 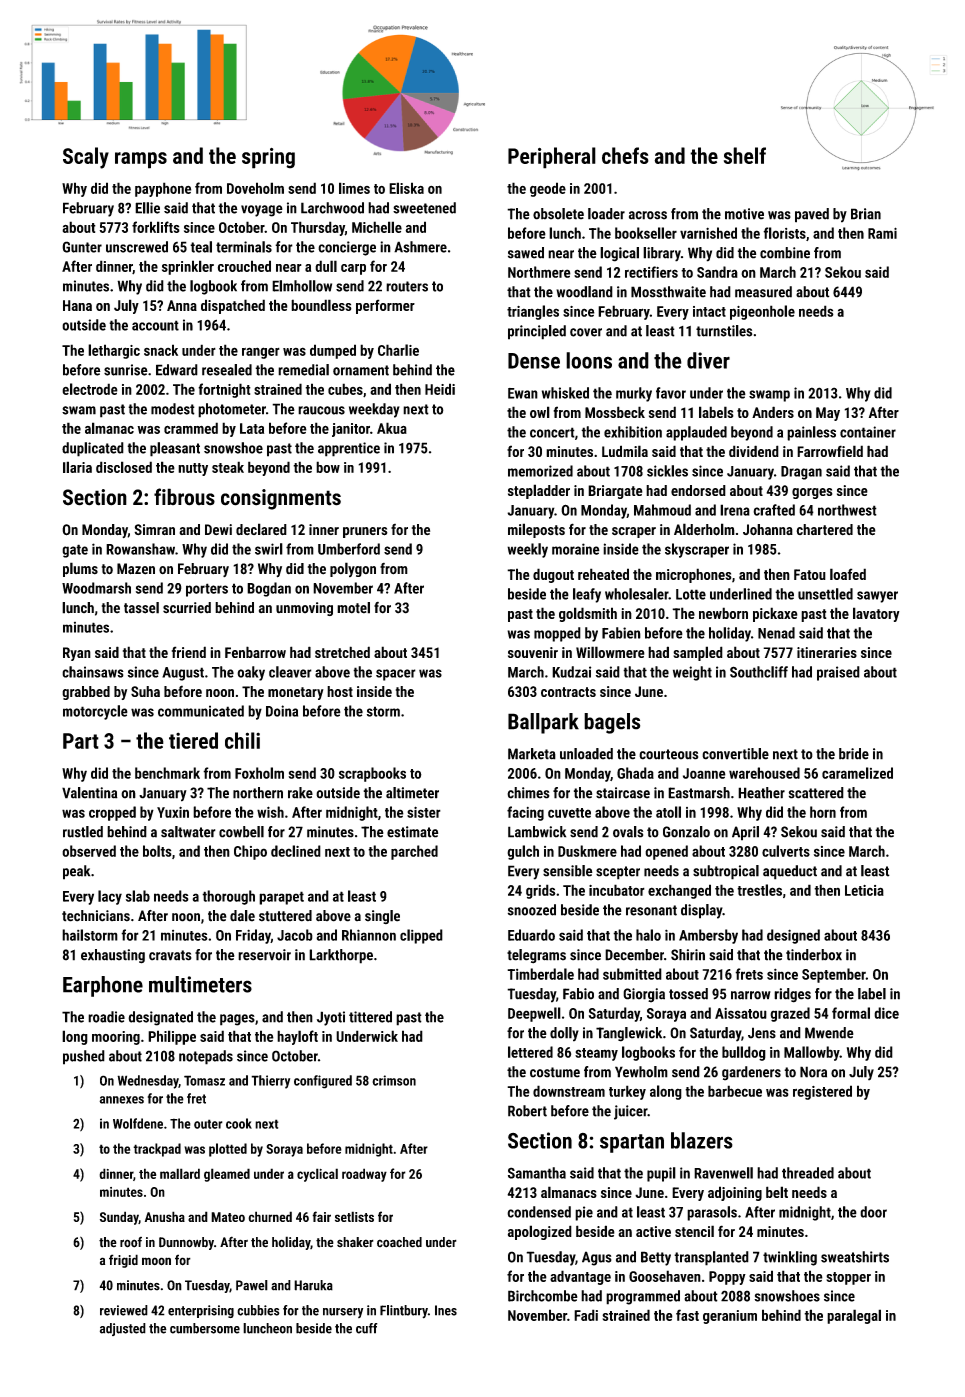 I want to click on performer, so click(x=385, y=306).
